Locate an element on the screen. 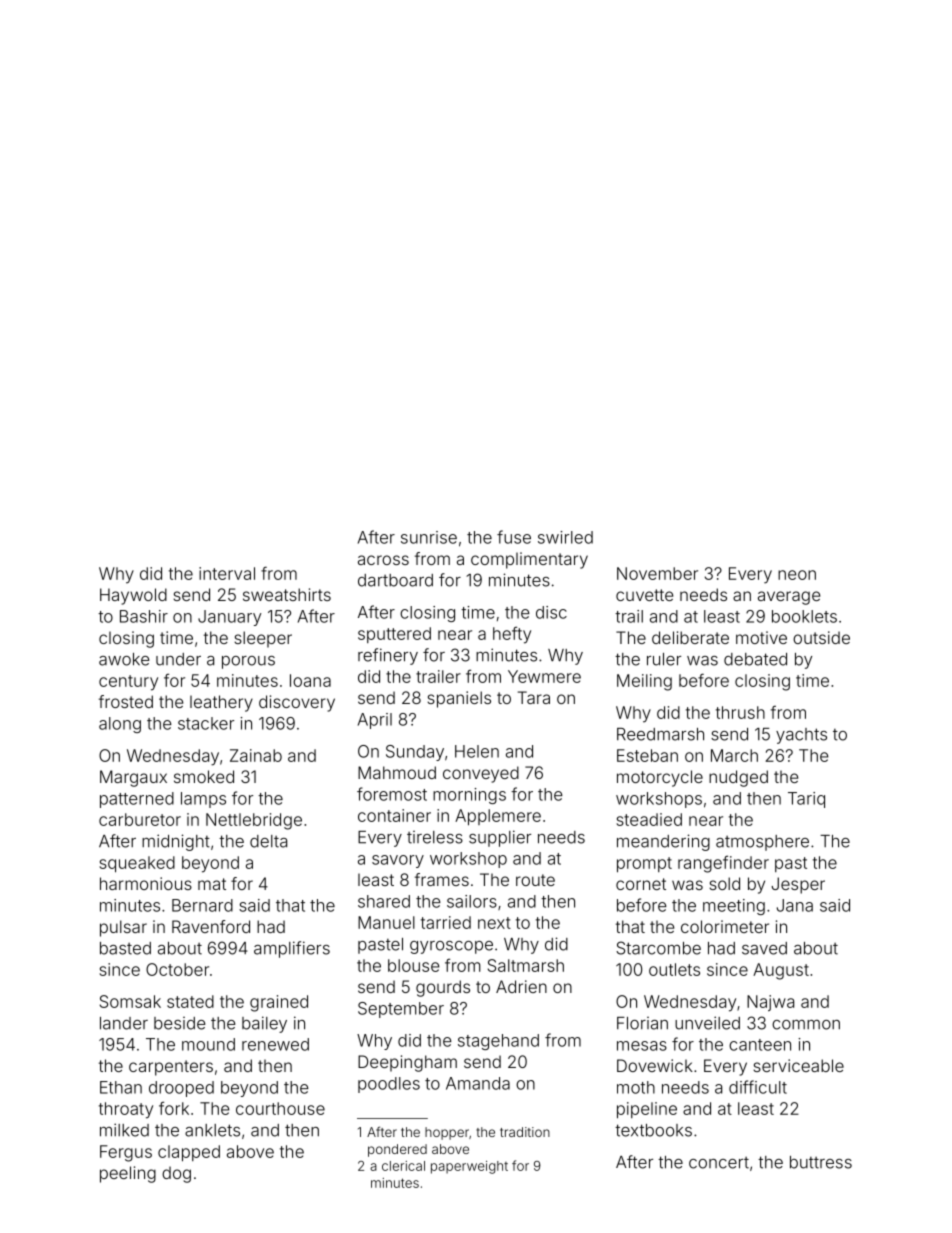 The image size is (952, 1233). interval is located at coordinates (227, 573).
